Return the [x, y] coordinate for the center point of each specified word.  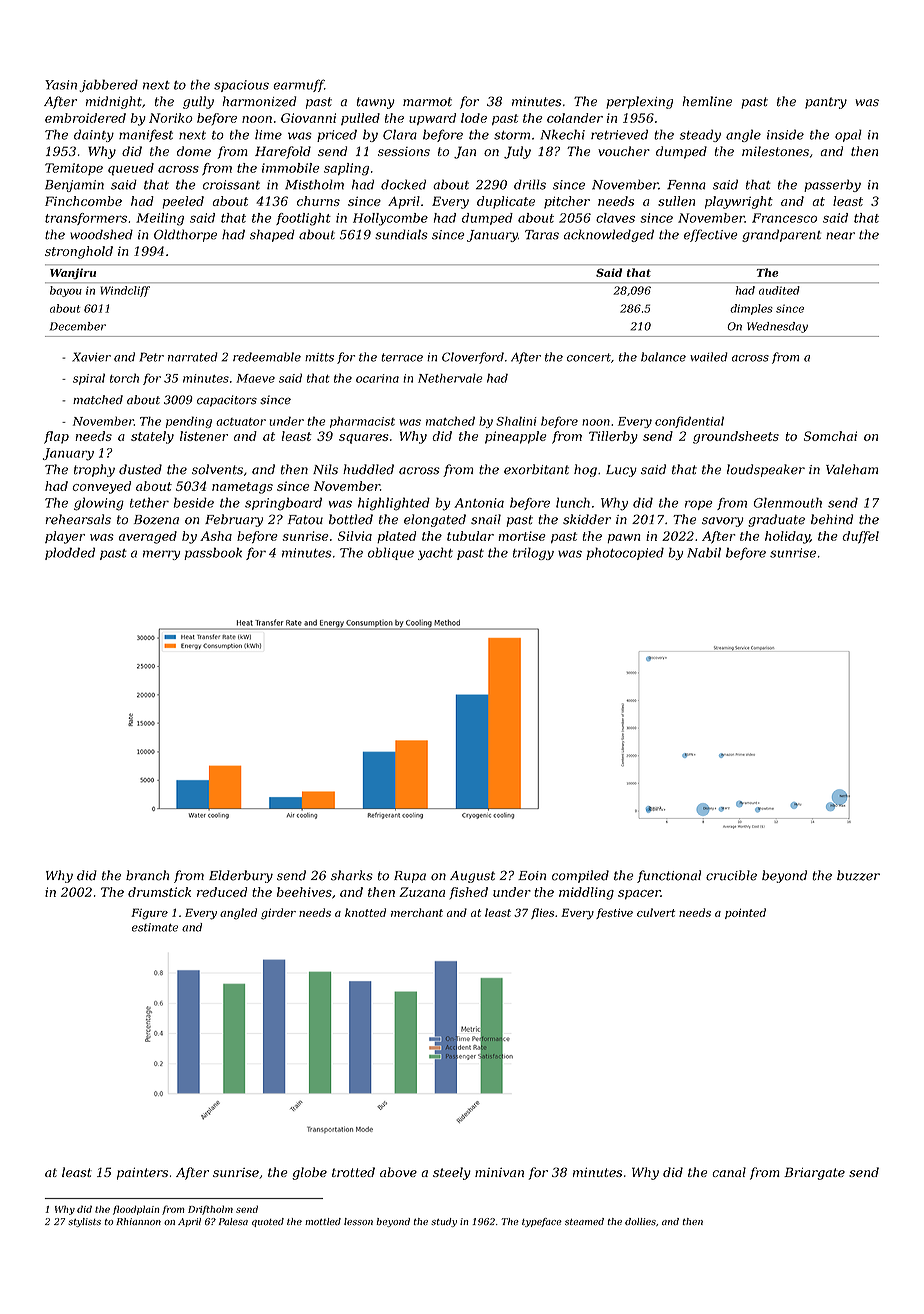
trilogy [533, 553]
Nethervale [450, 378]
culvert [656, 912]
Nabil [704, 552]
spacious [241, 86]
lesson [358, 1221]
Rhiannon [138, 1221]
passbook [213, 553]
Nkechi [562, 134]
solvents [217, 469]
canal [729, 1172]
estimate [155, 927]
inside [785, 134]
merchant [417, 912]
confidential [689, 422]
